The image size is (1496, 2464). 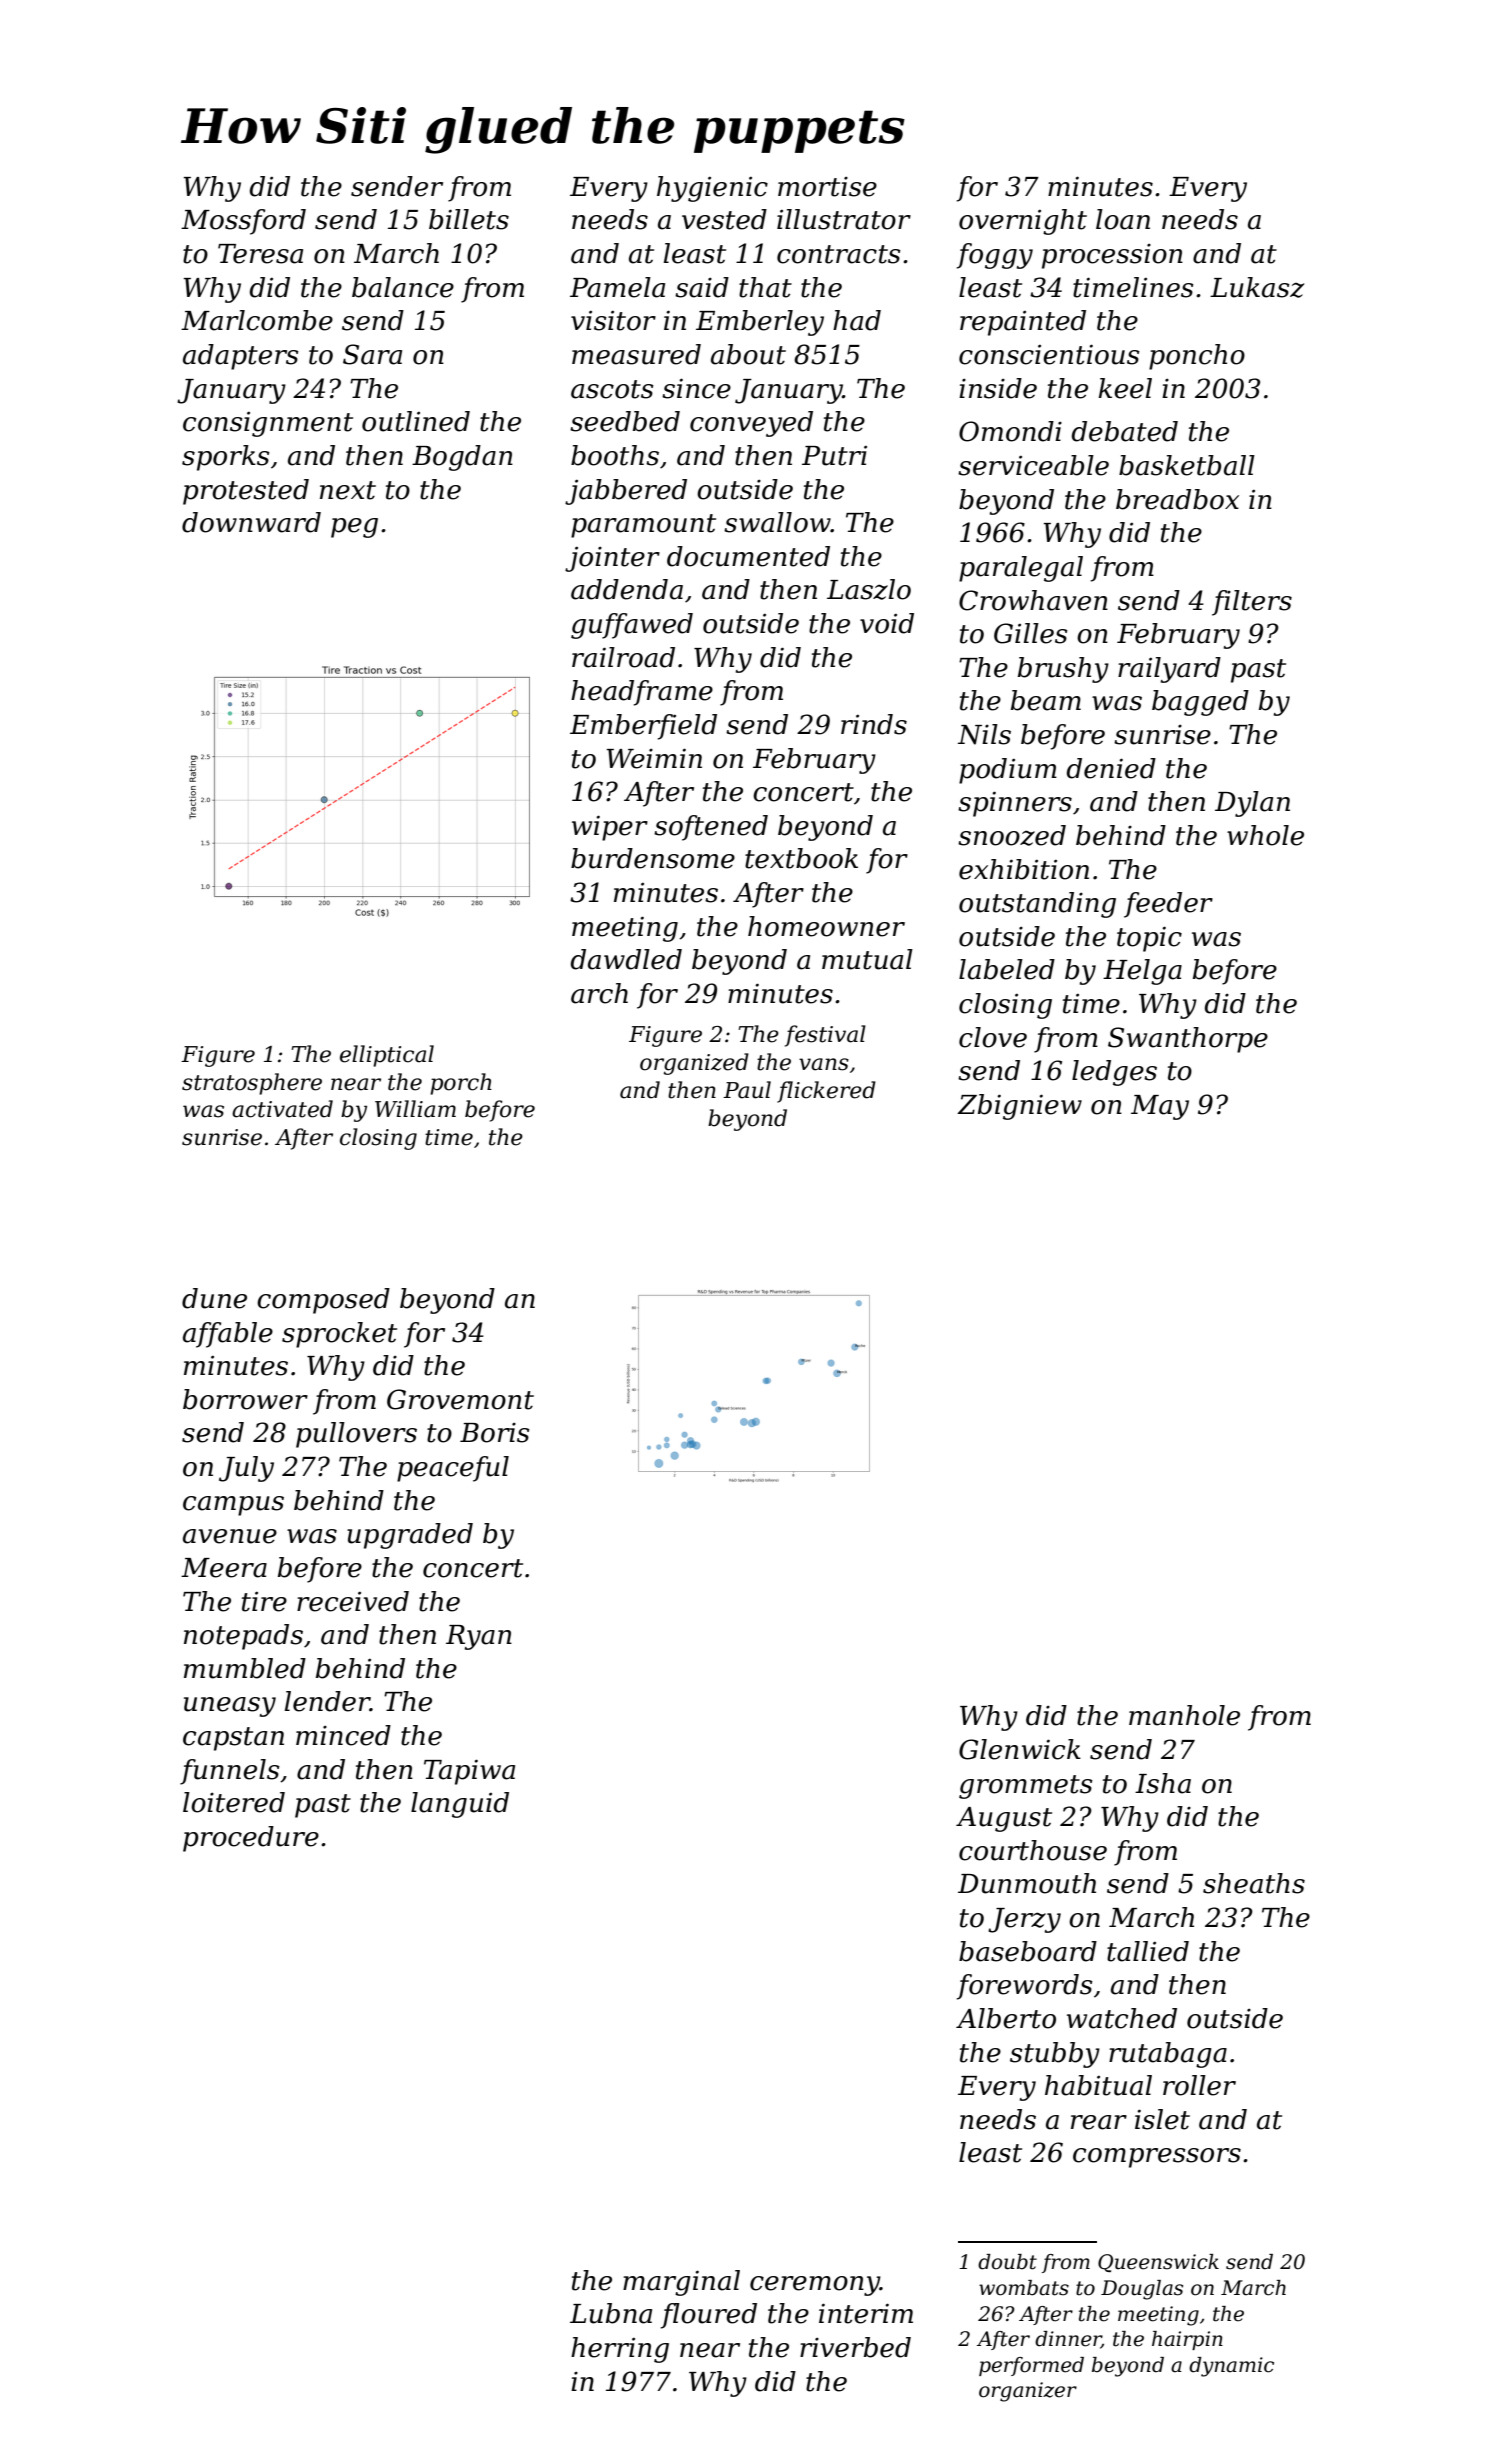 I want to click on paralegal, so click(x=1021, y=569).
